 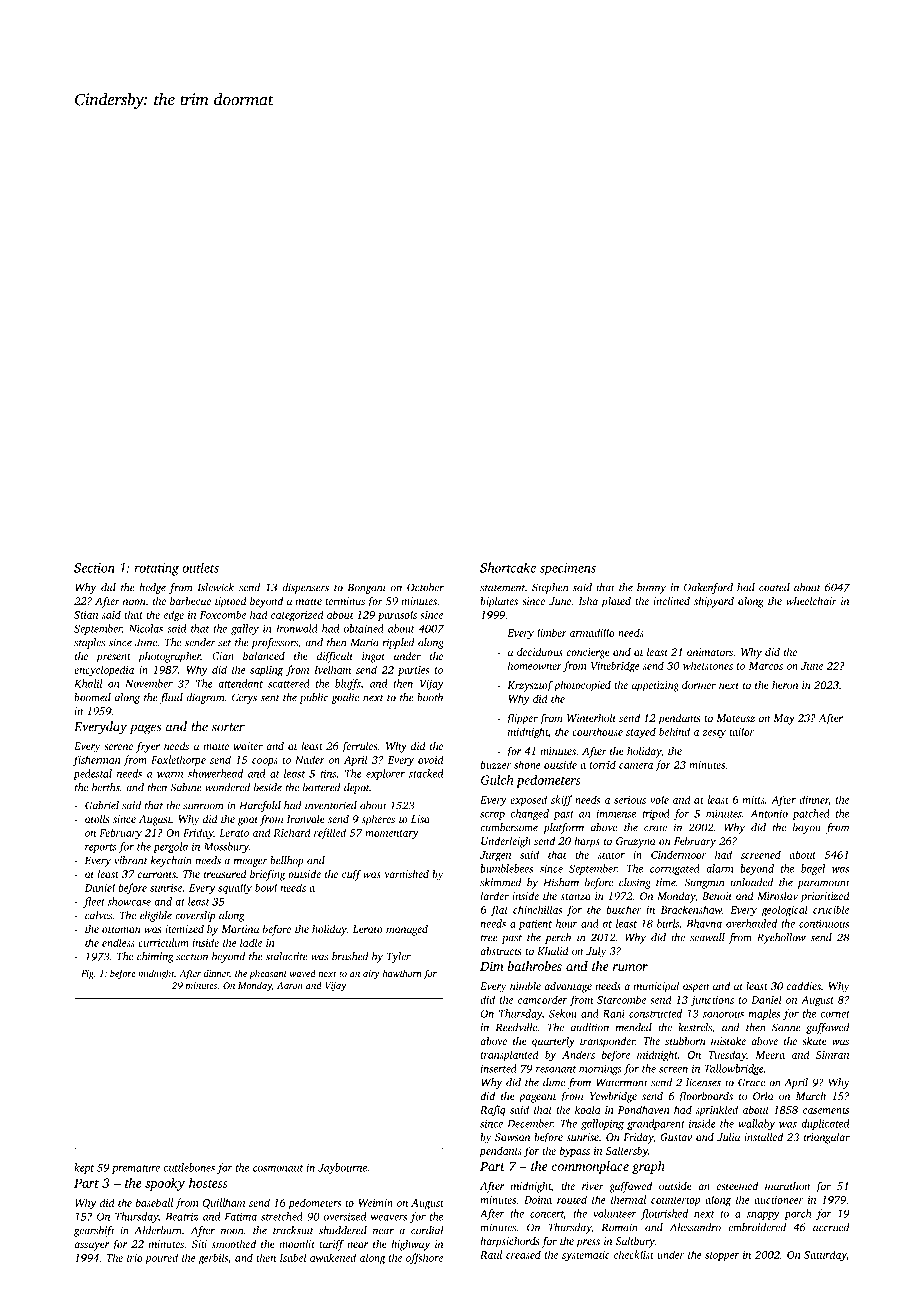 What do you see at coordinates (94, 1231) in the image?
I see `gearshift` at bounding box center [94, 1231].
